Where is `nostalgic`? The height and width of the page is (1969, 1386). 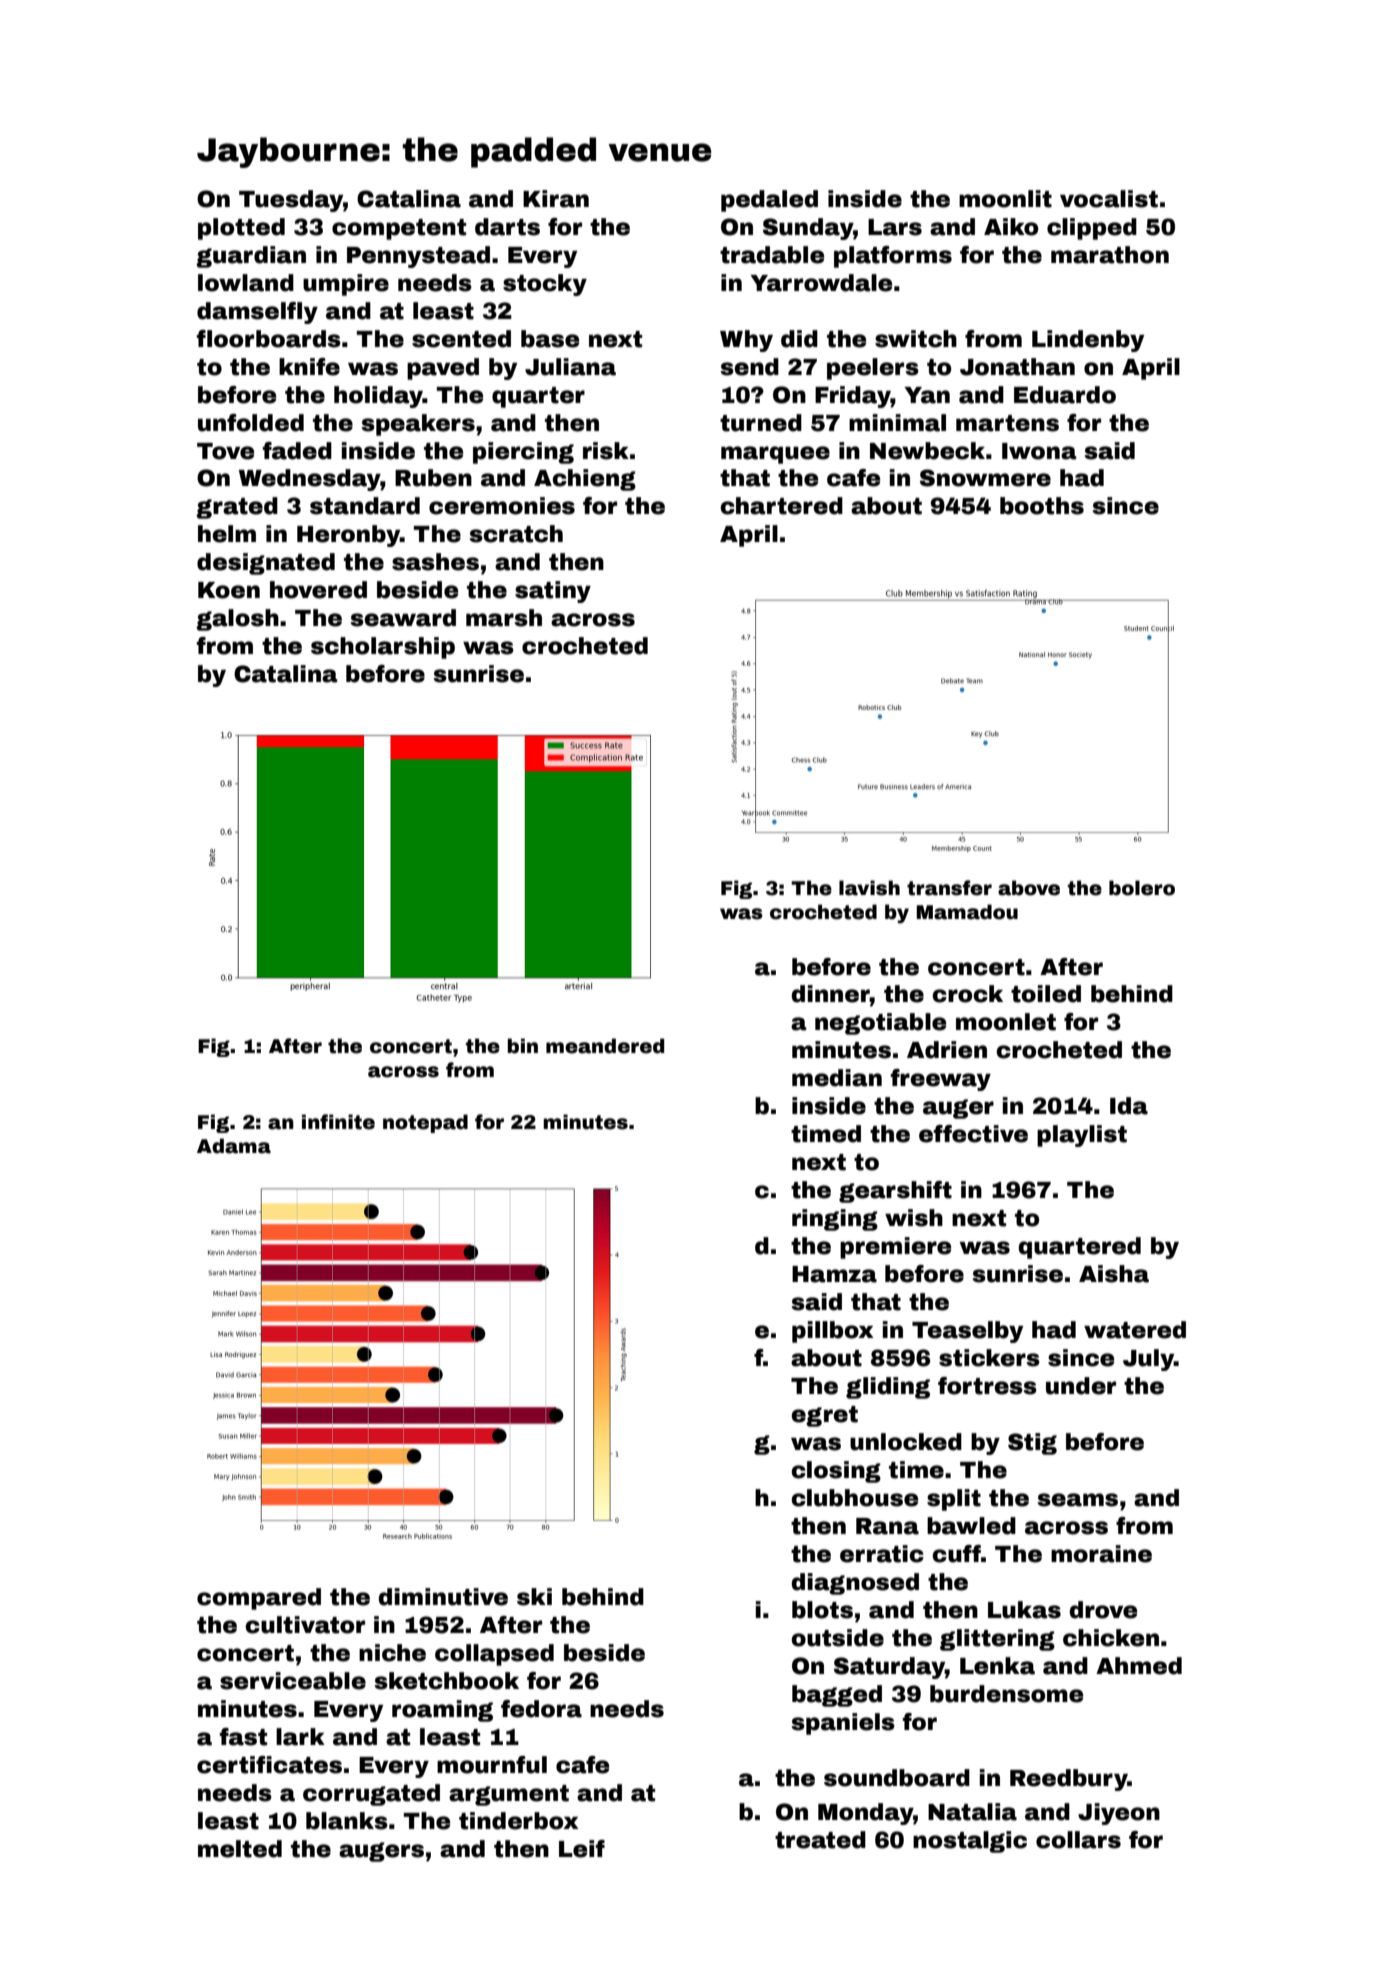
nostalgic is located at coordinates (970, 1842).
